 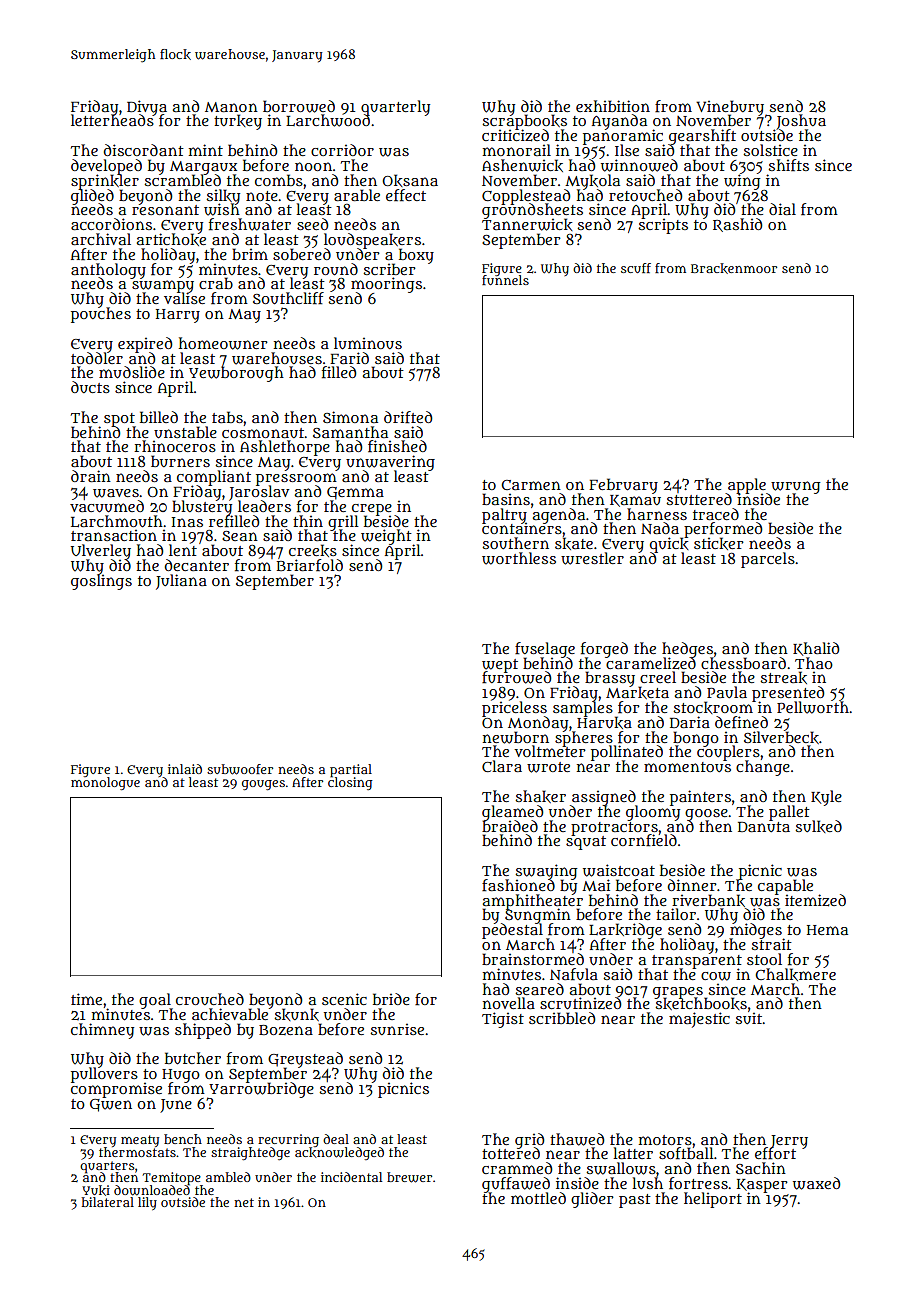 I want to click on hedges, so click(x=687, y=649).
